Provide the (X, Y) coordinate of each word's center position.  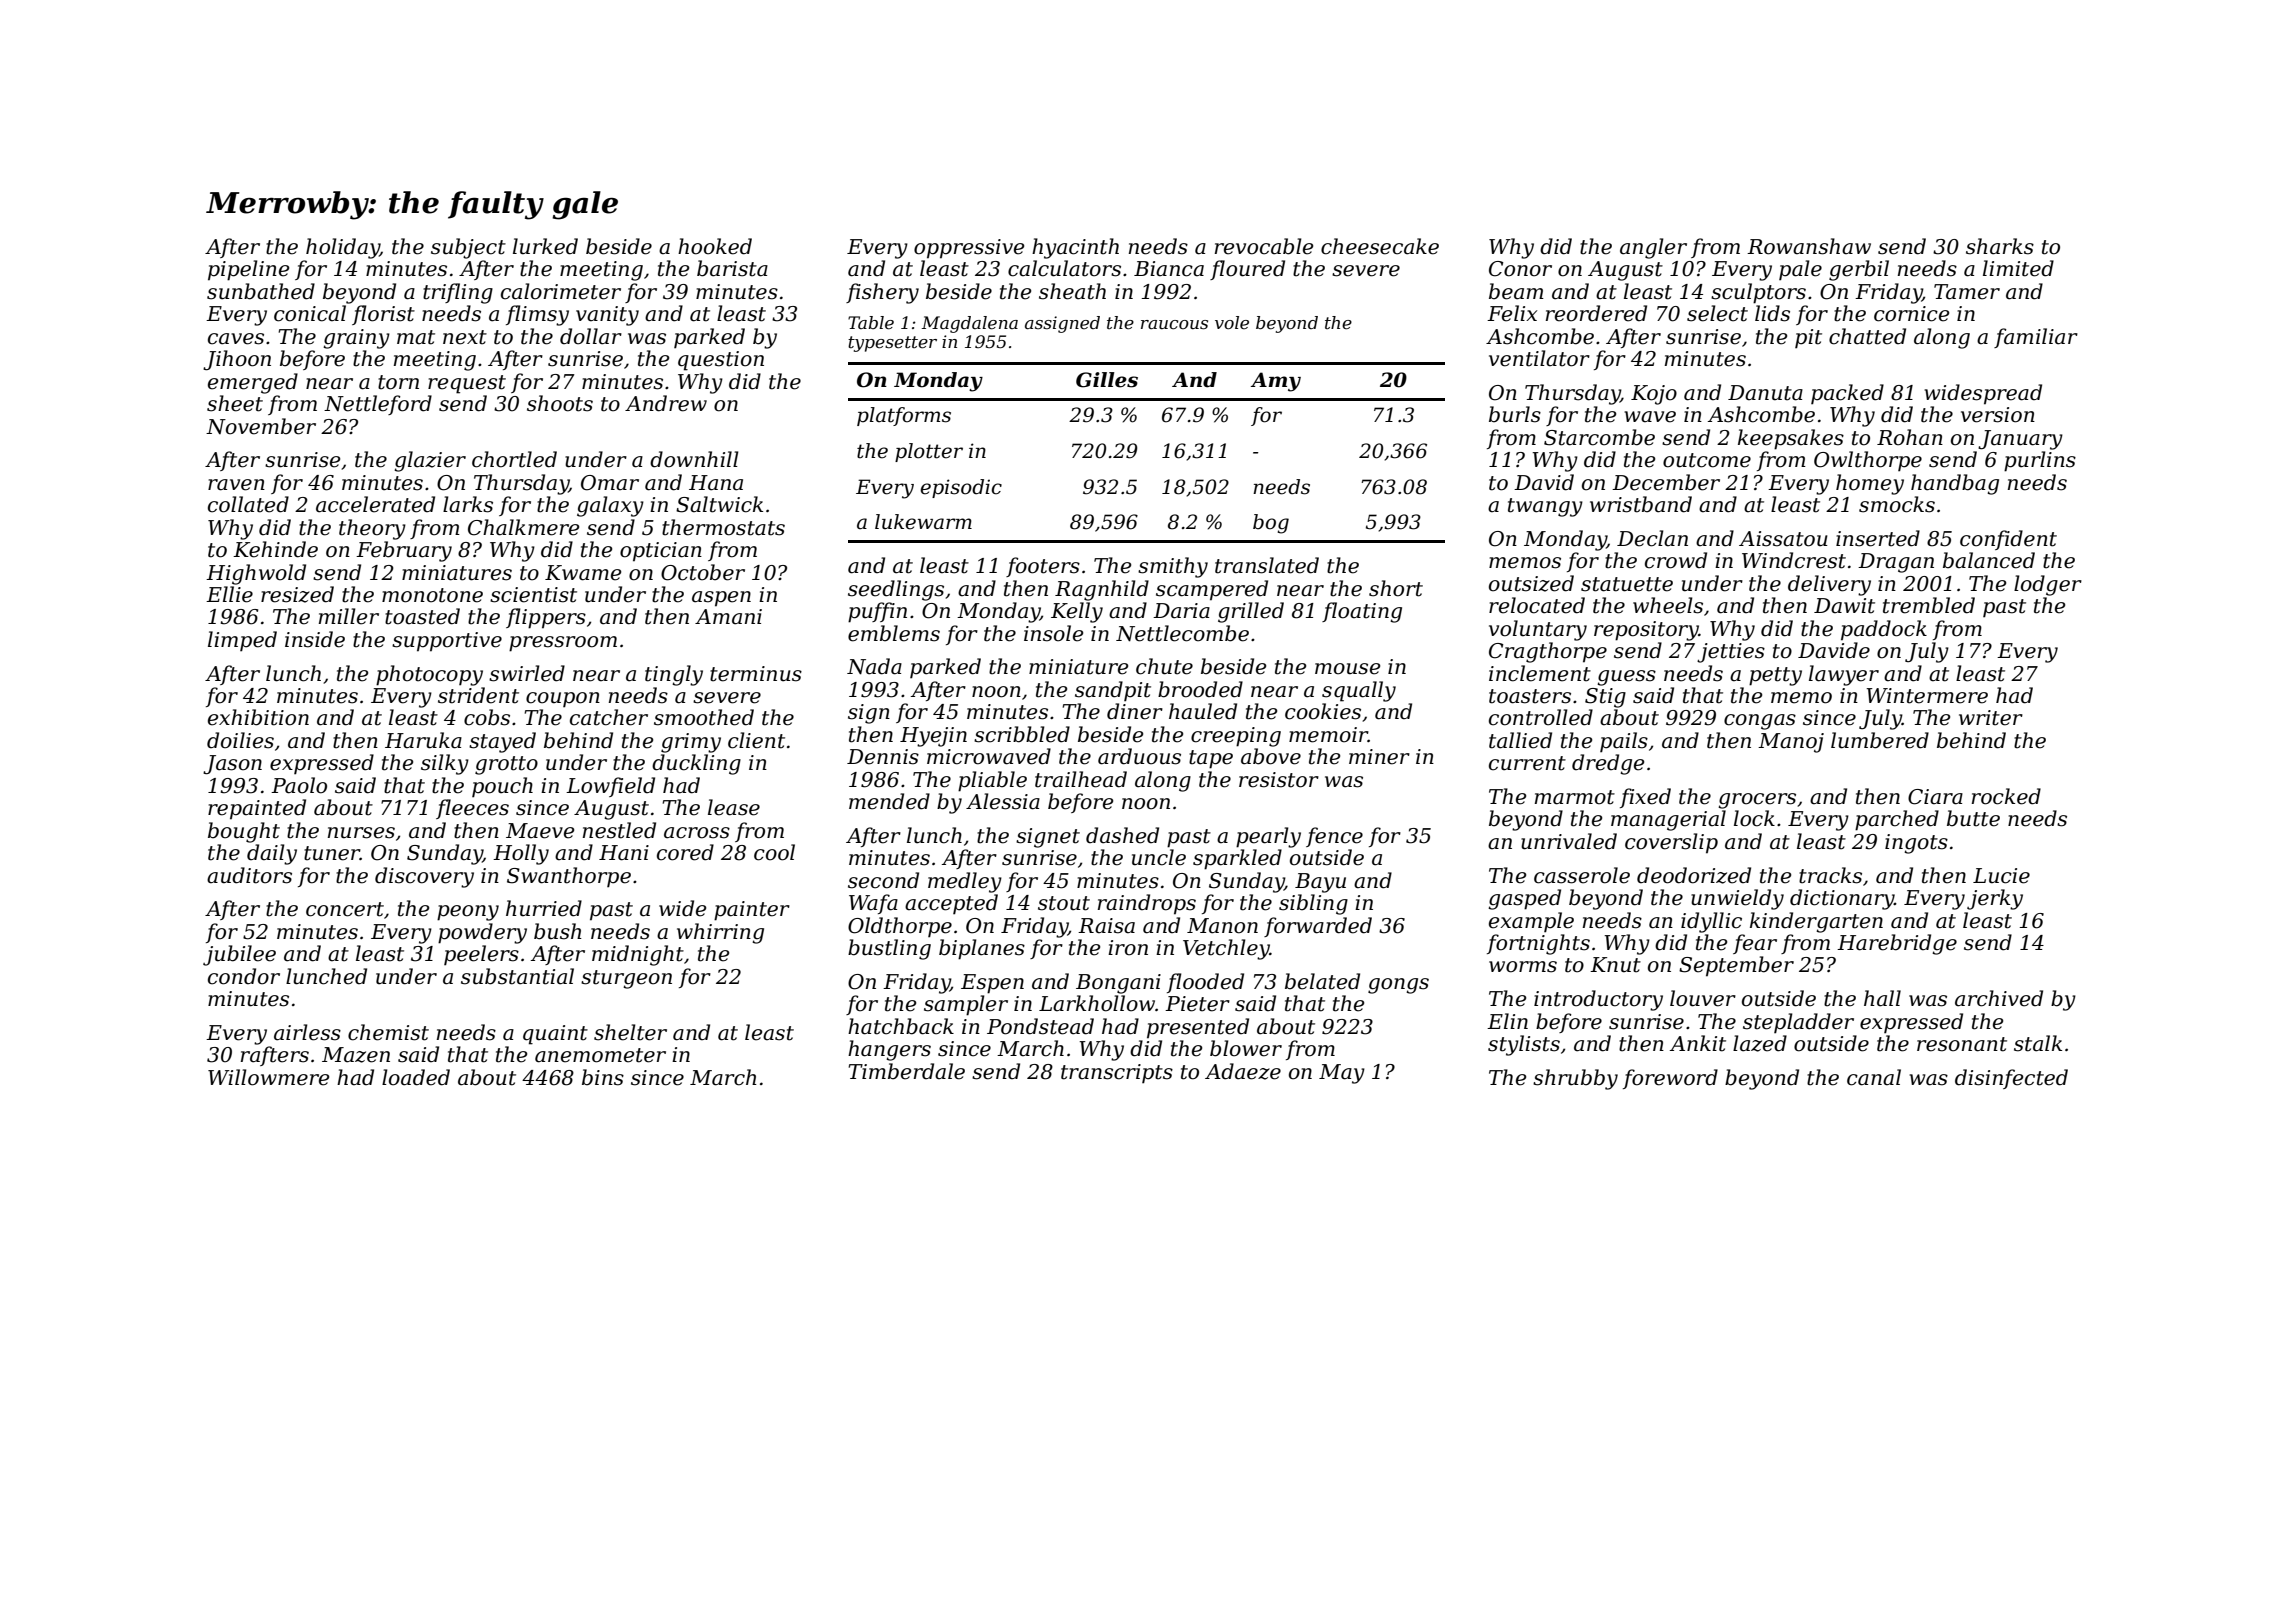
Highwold (256, 574)
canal (1874, 1077)
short (1396, 588)
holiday (343, 248)
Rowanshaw (1809, 246)
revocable (1264, 246)
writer (1991, 718)
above (1271, 756)
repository (1646, 631)
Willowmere (268, 1077)
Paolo (299, 785)
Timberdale (907, 1071)
